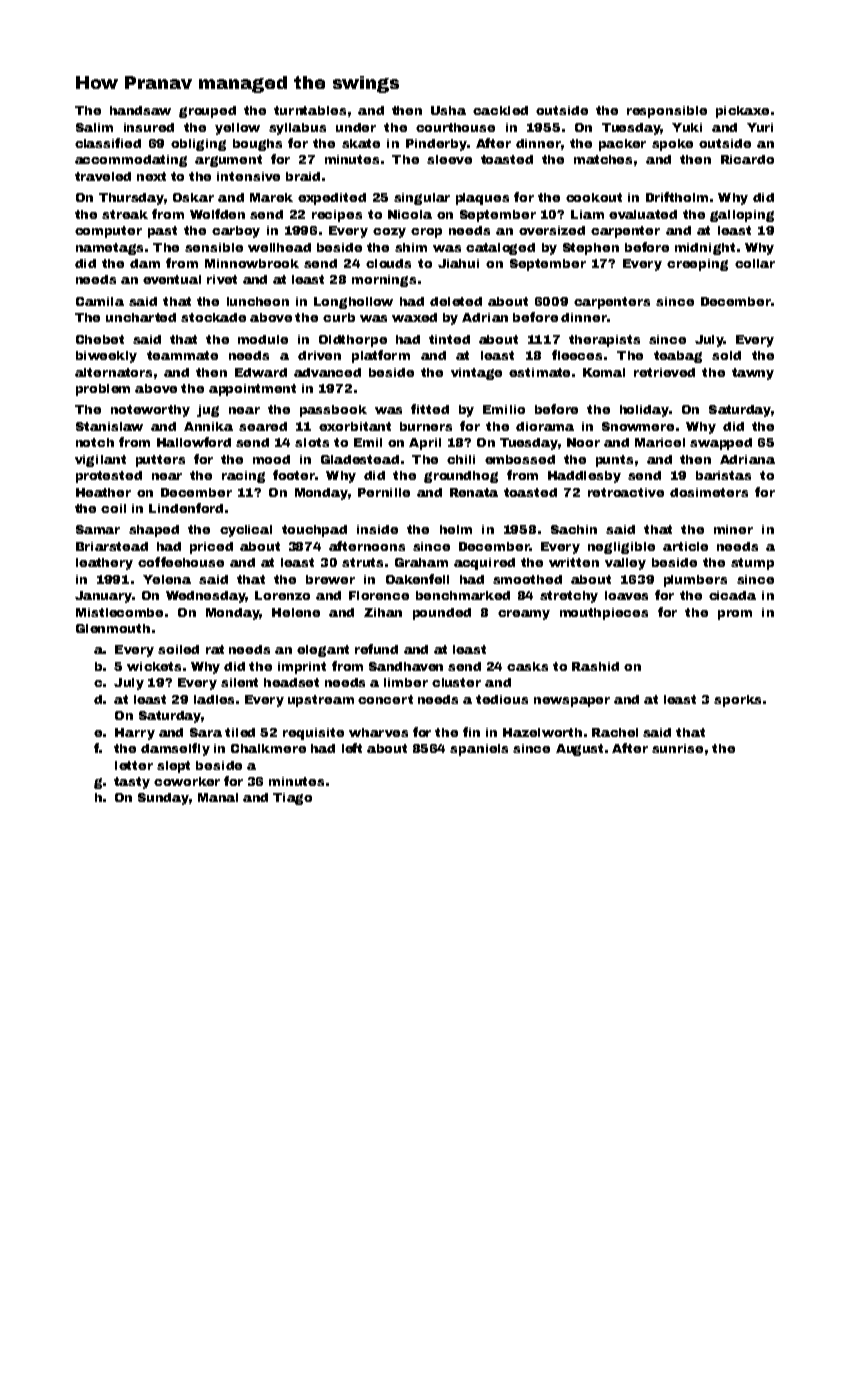 This page has height=1400, width=849. What do you see at coordinates (709, 492) in the page?
I see `dosimeters` at bounding box center [709, 492].
